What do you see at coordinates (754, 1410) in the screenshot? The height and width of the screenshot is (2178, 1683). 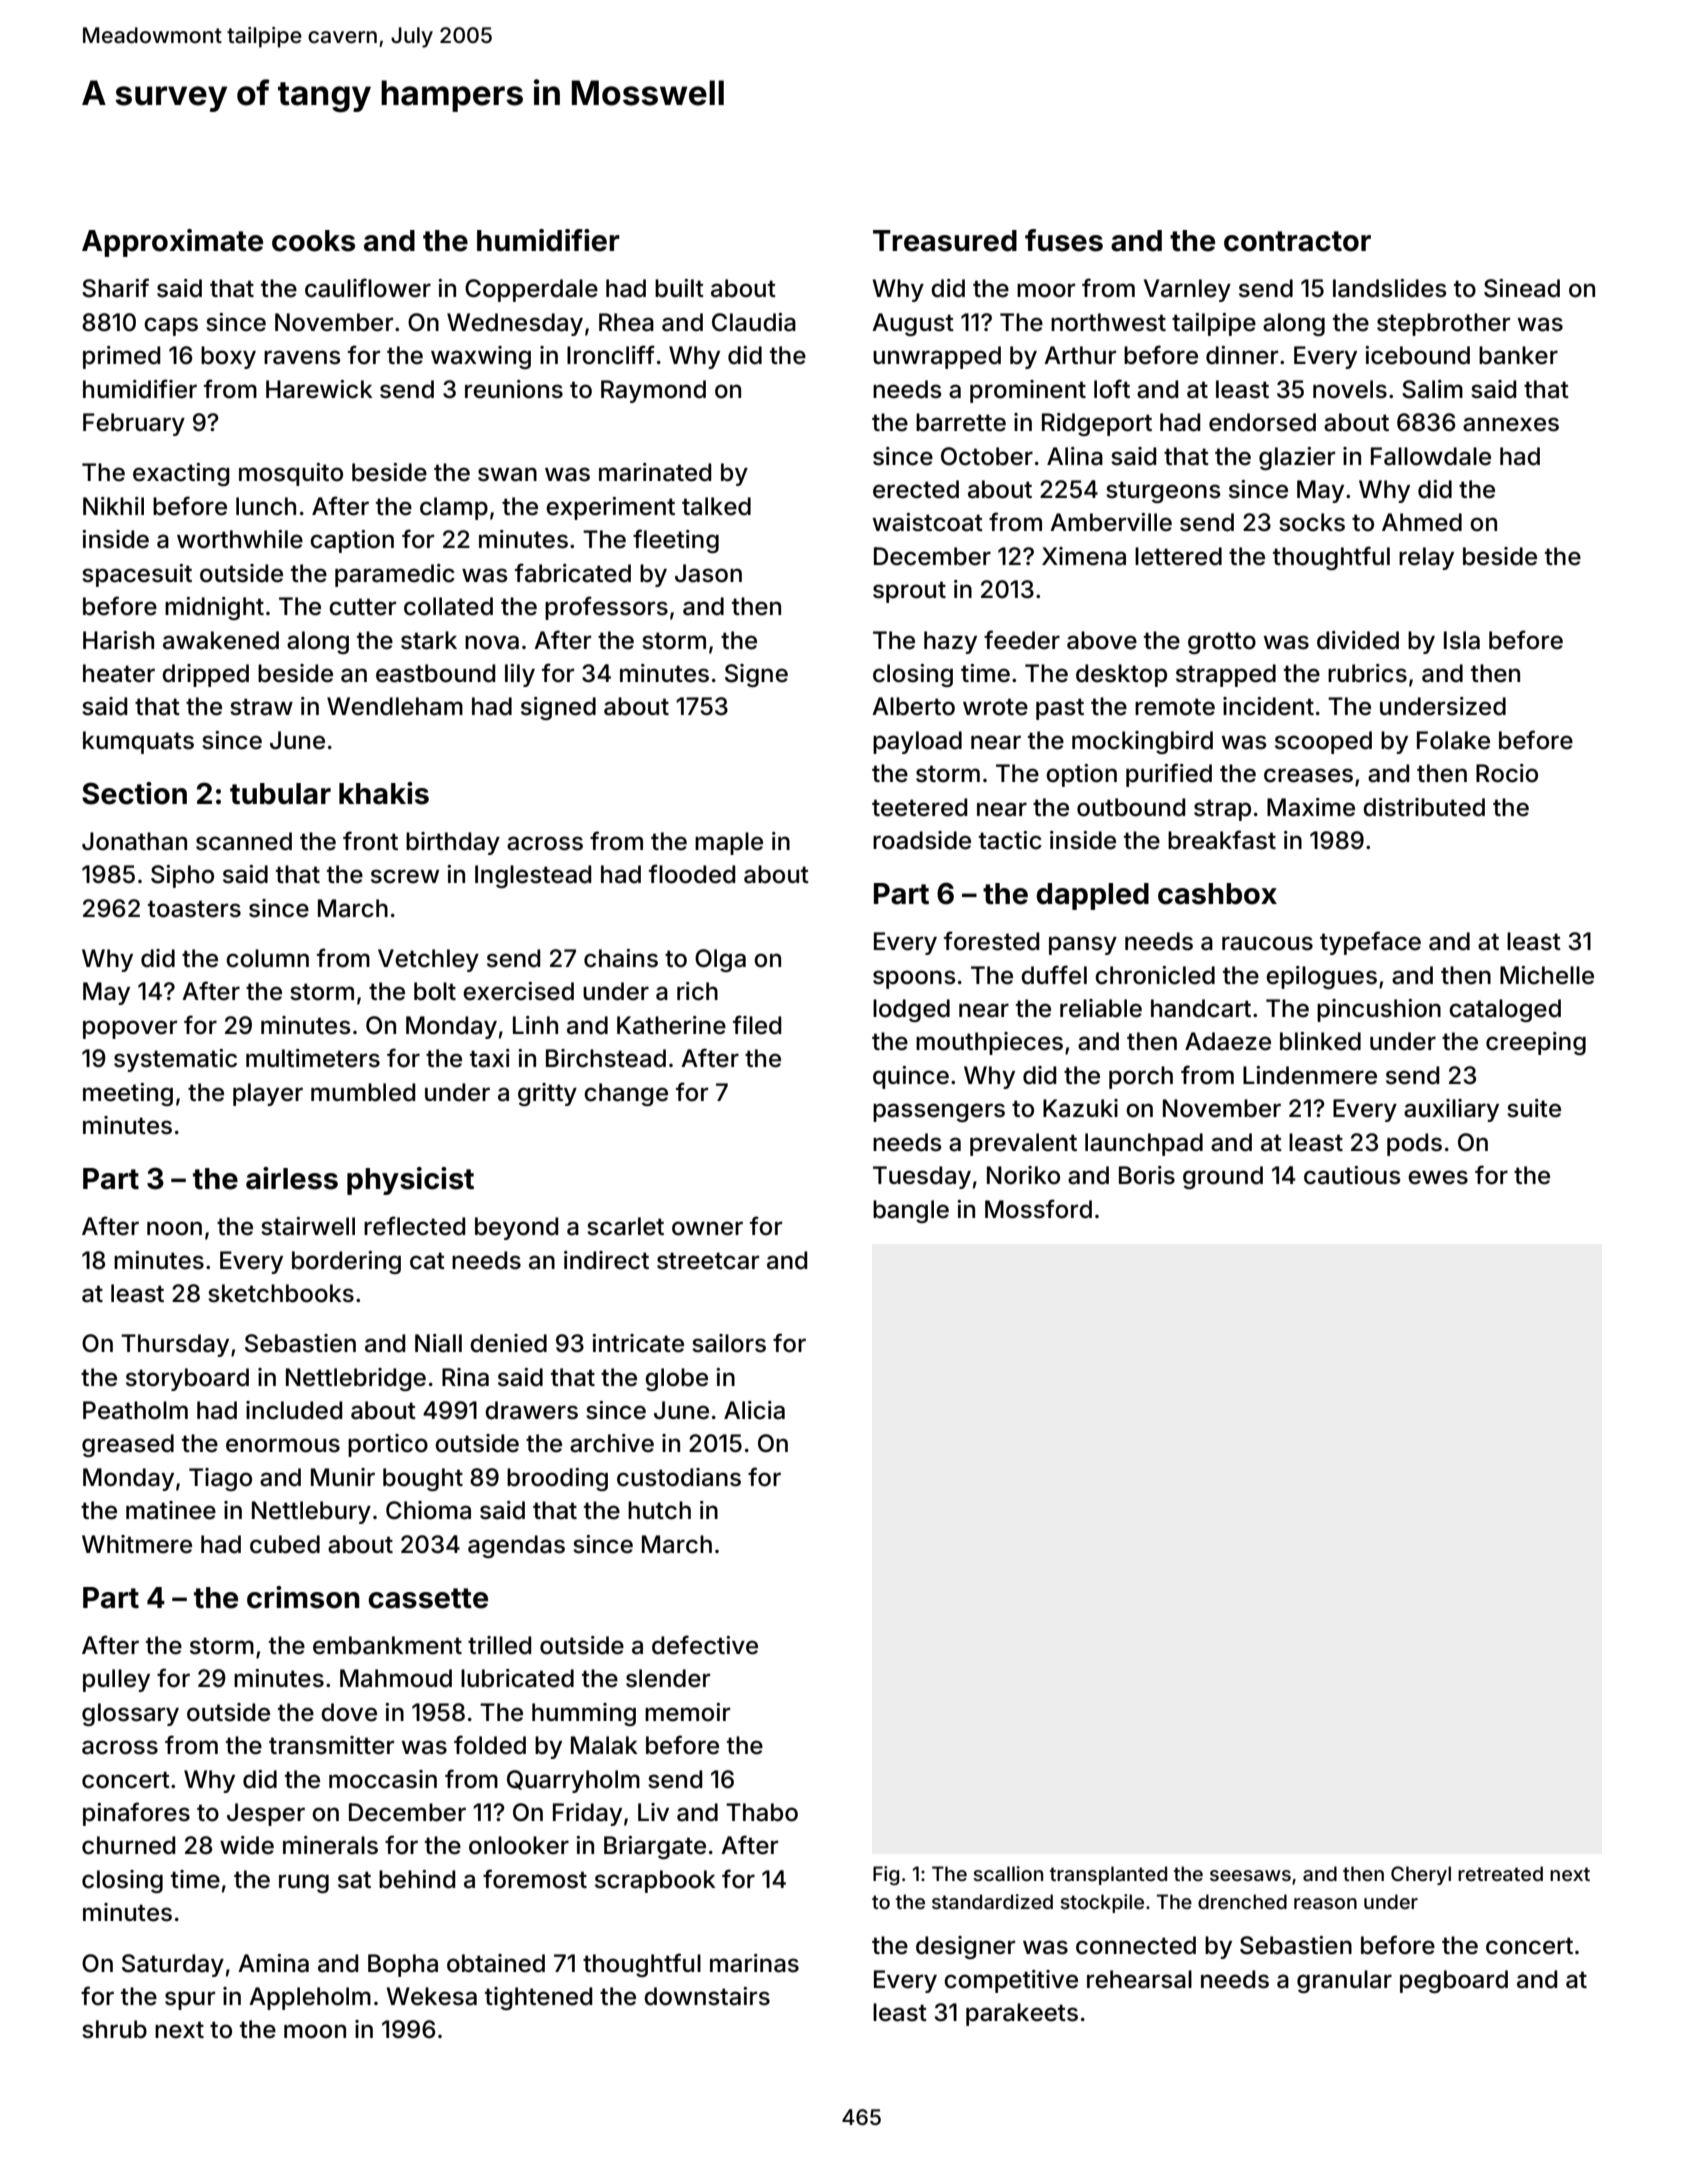 I see `Alicia` at bounding box center [754, 1410].
